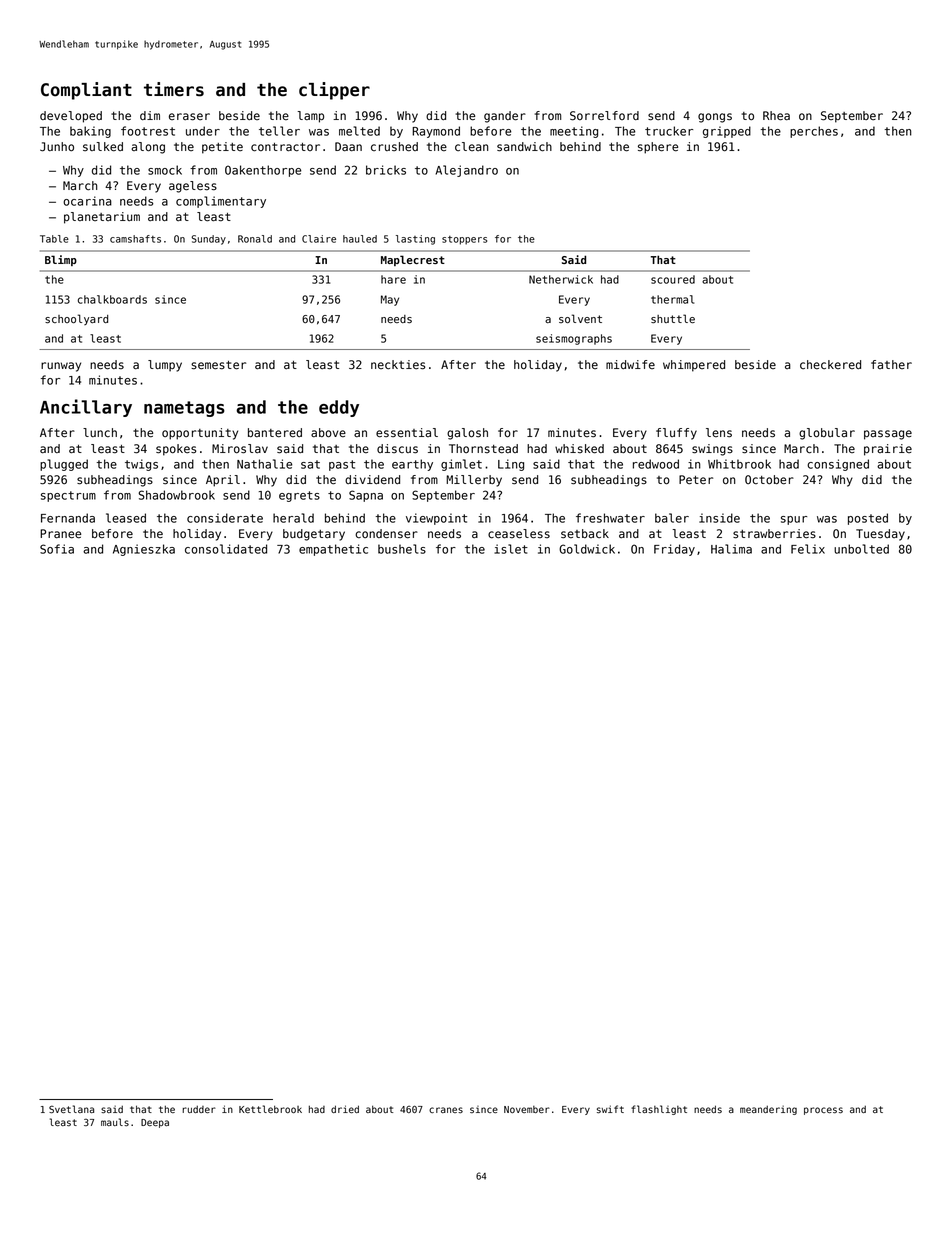 This page has height=1233, width=952. What do you see at coordinates (225, 518) in the page?
I see `considerate` at bounding box center [225, 518].
